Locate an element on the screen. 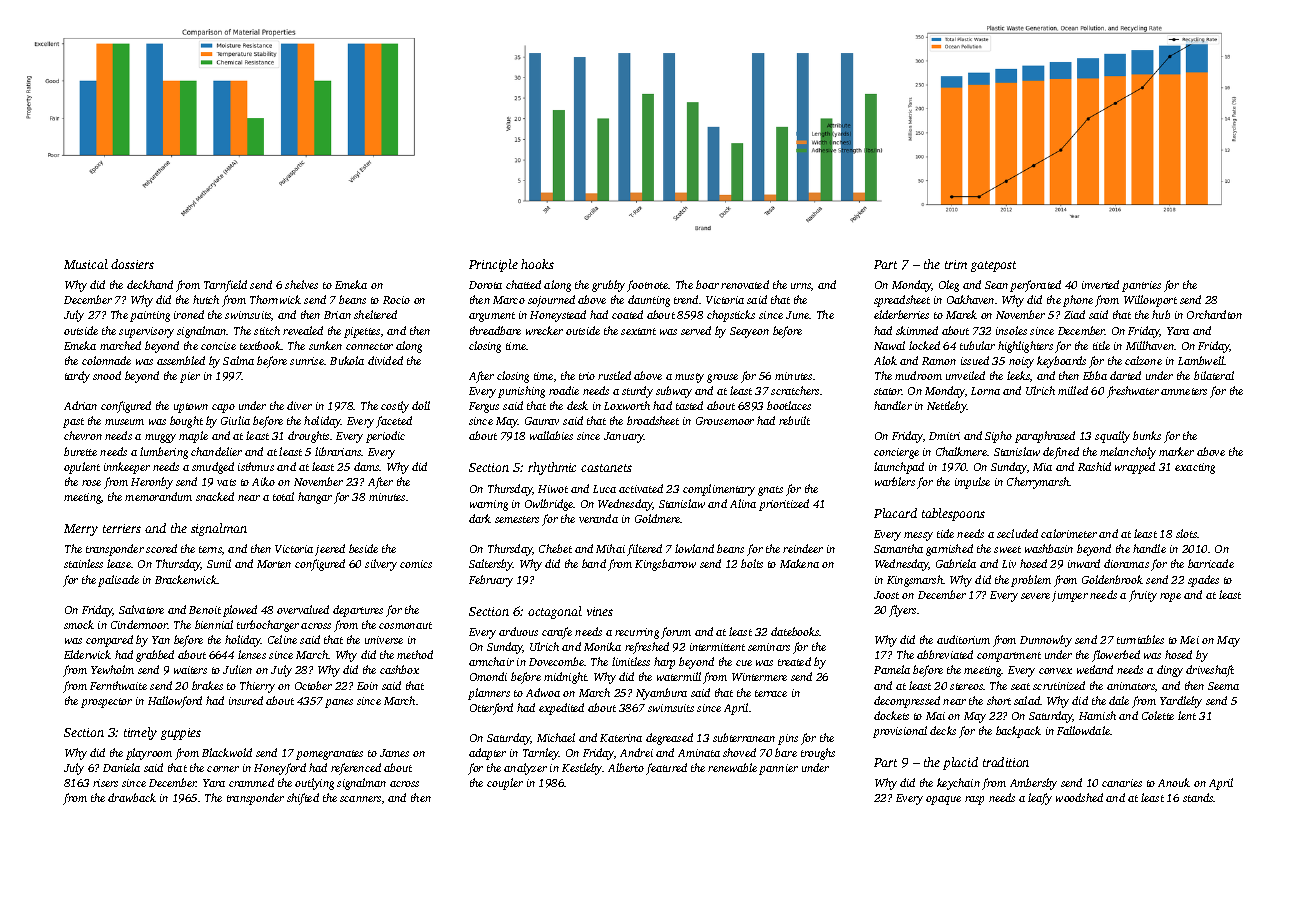 Image resolution: width=1308 pixels, height=924 pixels. gatepost is located at coordinates (993, 266).
